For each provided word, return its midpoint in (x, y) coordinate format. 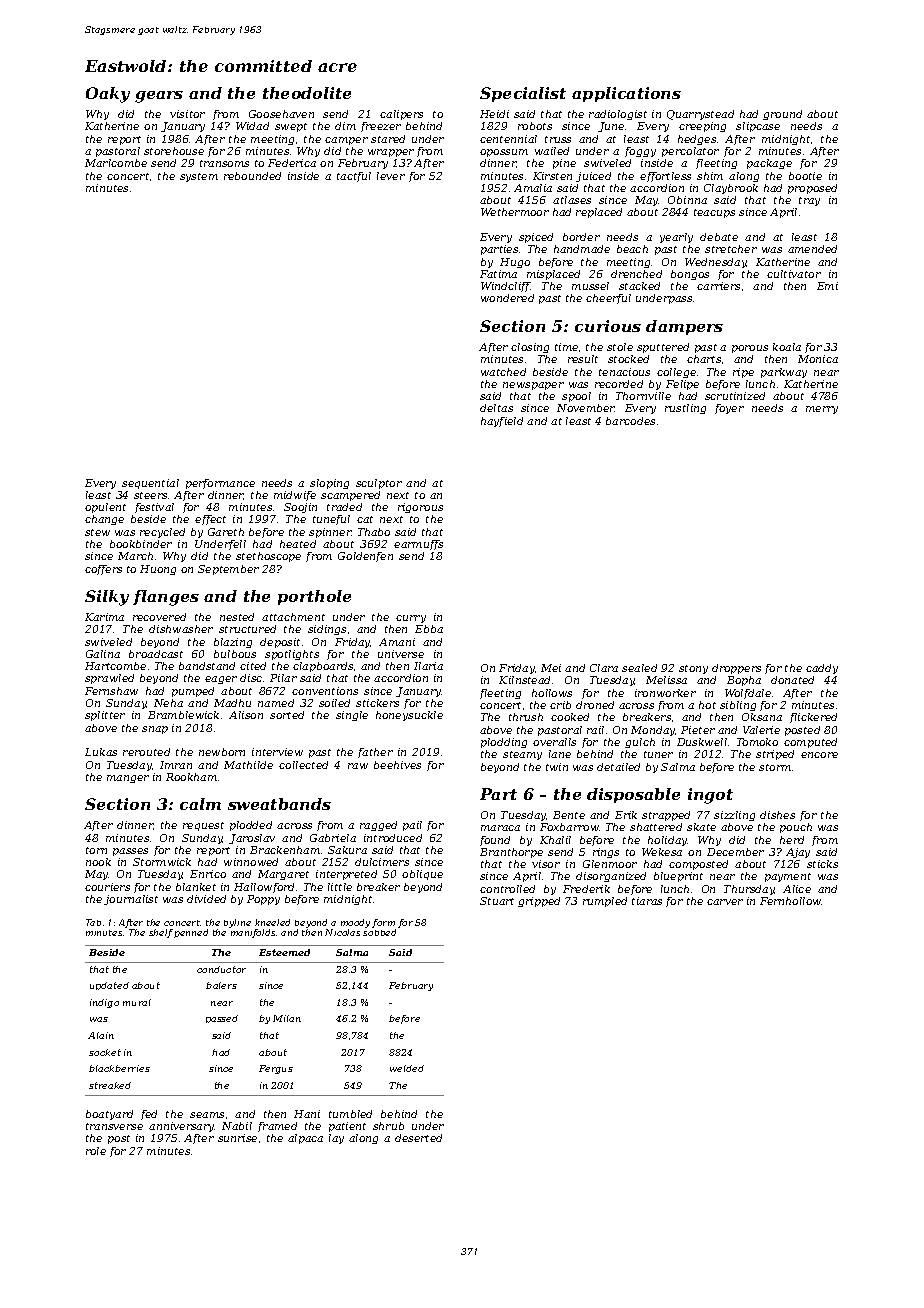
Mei (551, 668)
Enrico (208, 874)
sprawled (109, 679)
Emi (827, 286)
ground (782, 115)
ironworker (665, 693)
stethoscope (268, 557)
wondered (507, 298)
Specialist (523, 94)
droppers (736, 669)
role (96, 1151)
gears (159, 97)
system (199, 177)
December (735, 852)
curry (411, 619)
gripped (539, 902)
